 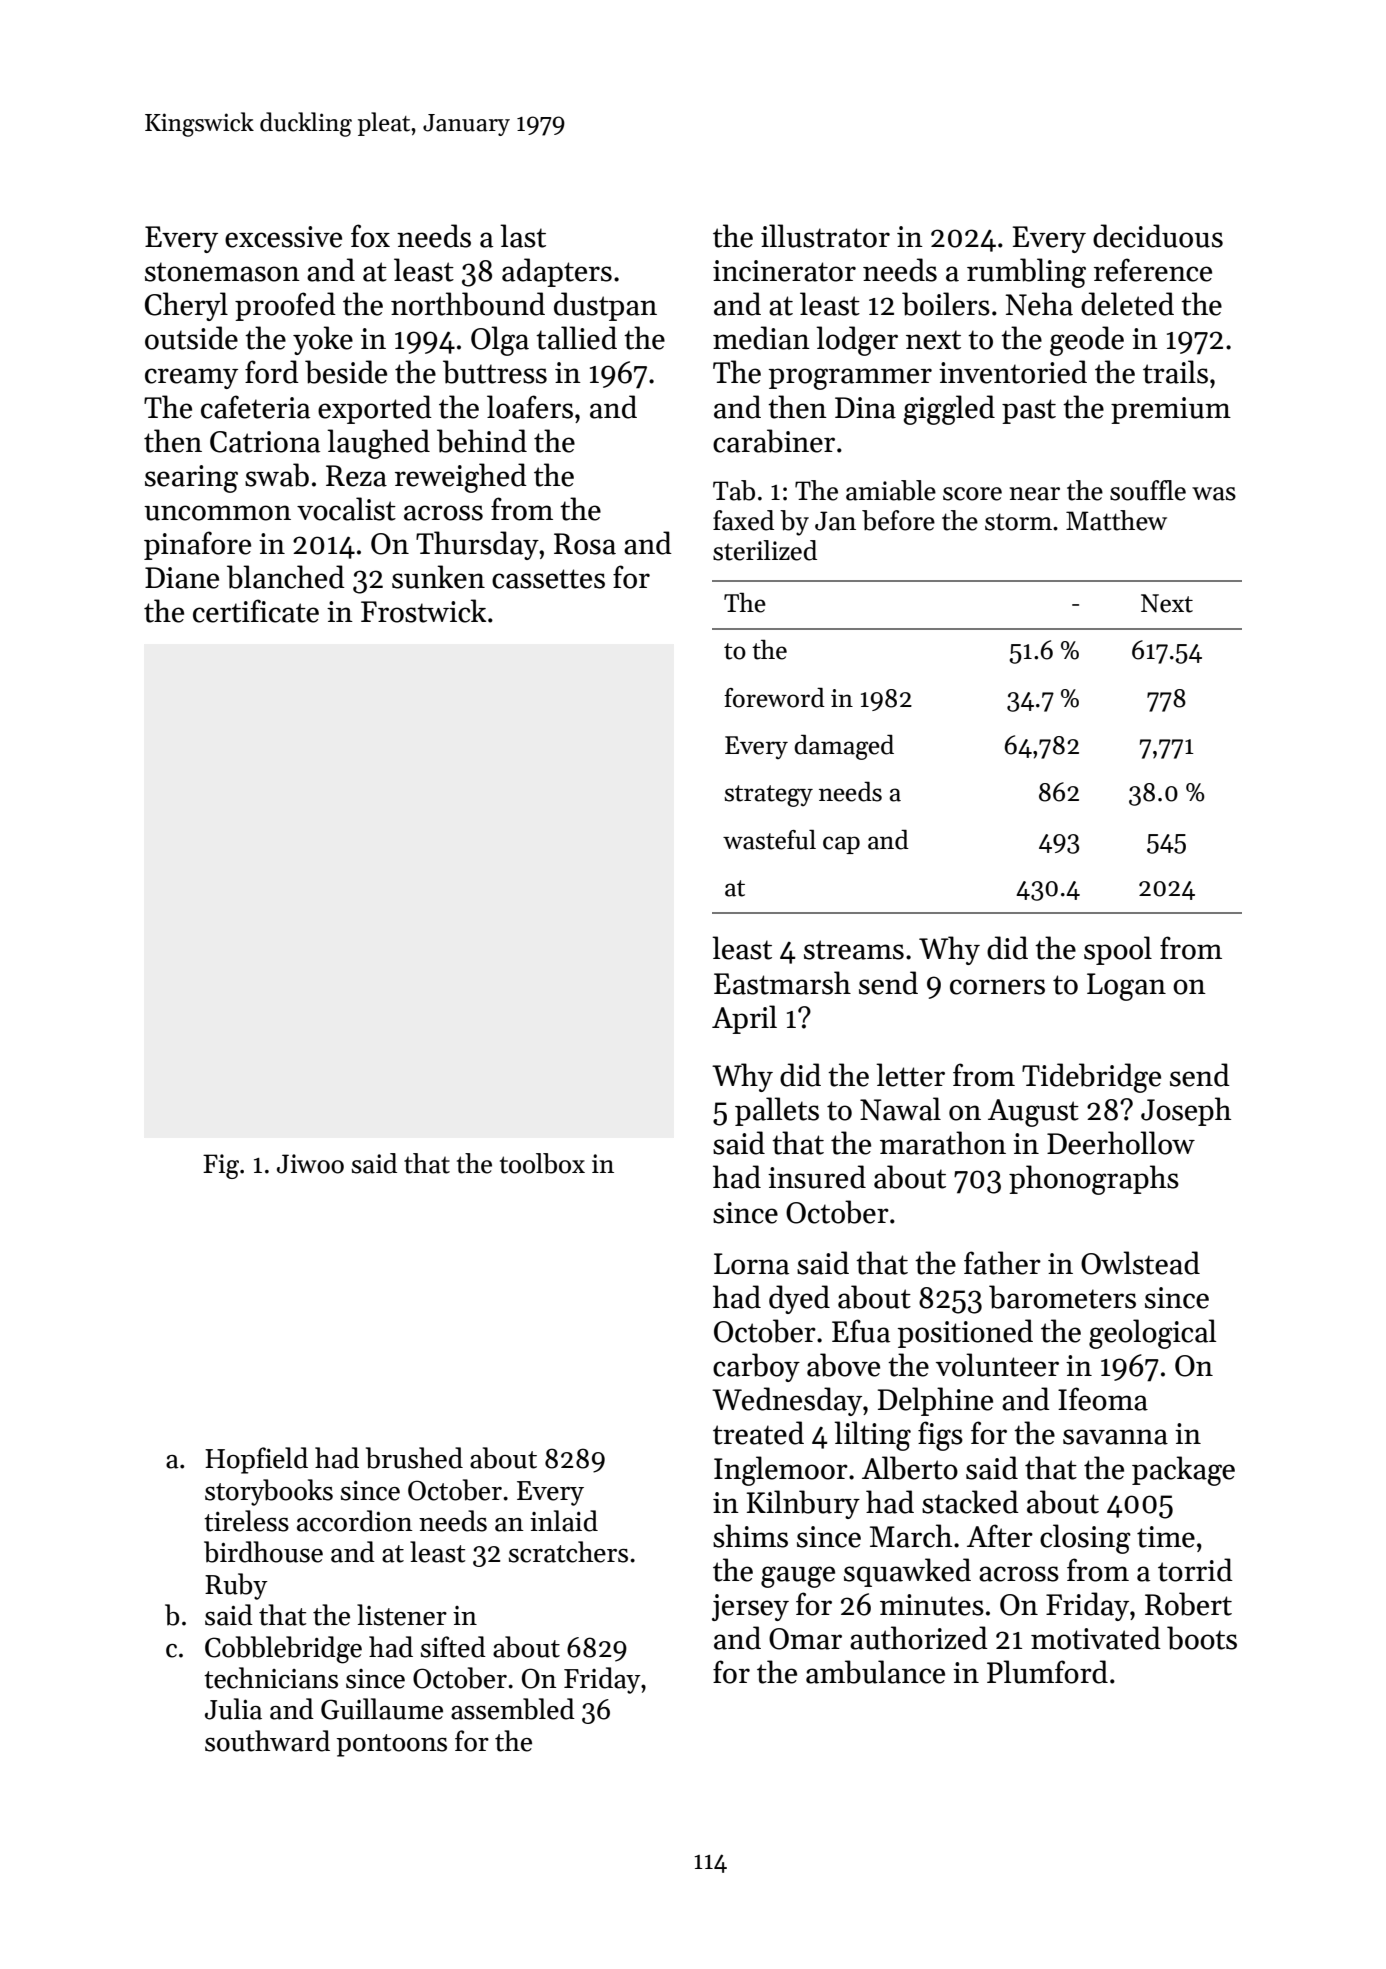 I want to click on motivated, so click(x=1096, y=1638).
